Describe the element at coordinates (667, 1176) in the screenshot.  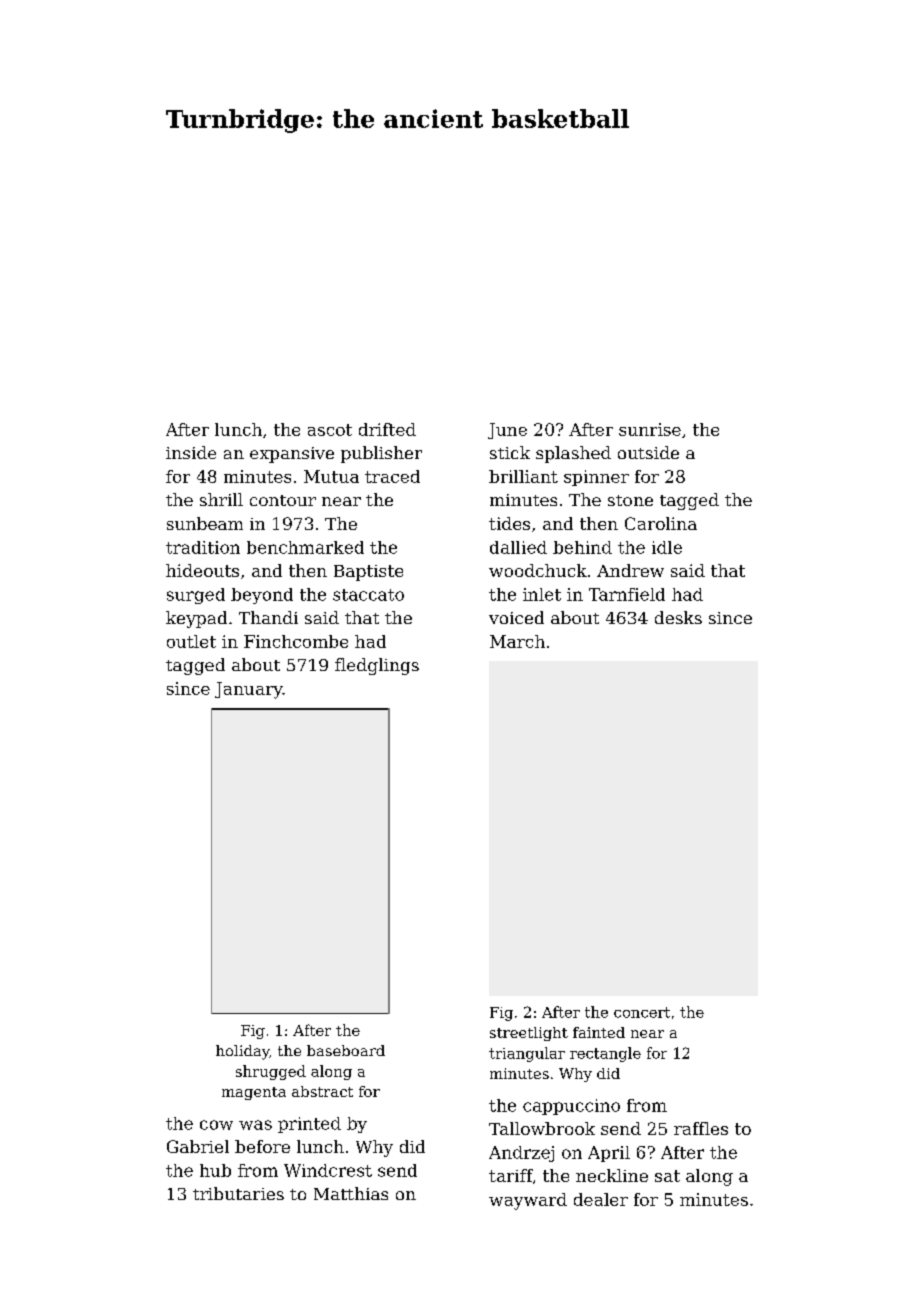
I see `sat` at that location.
